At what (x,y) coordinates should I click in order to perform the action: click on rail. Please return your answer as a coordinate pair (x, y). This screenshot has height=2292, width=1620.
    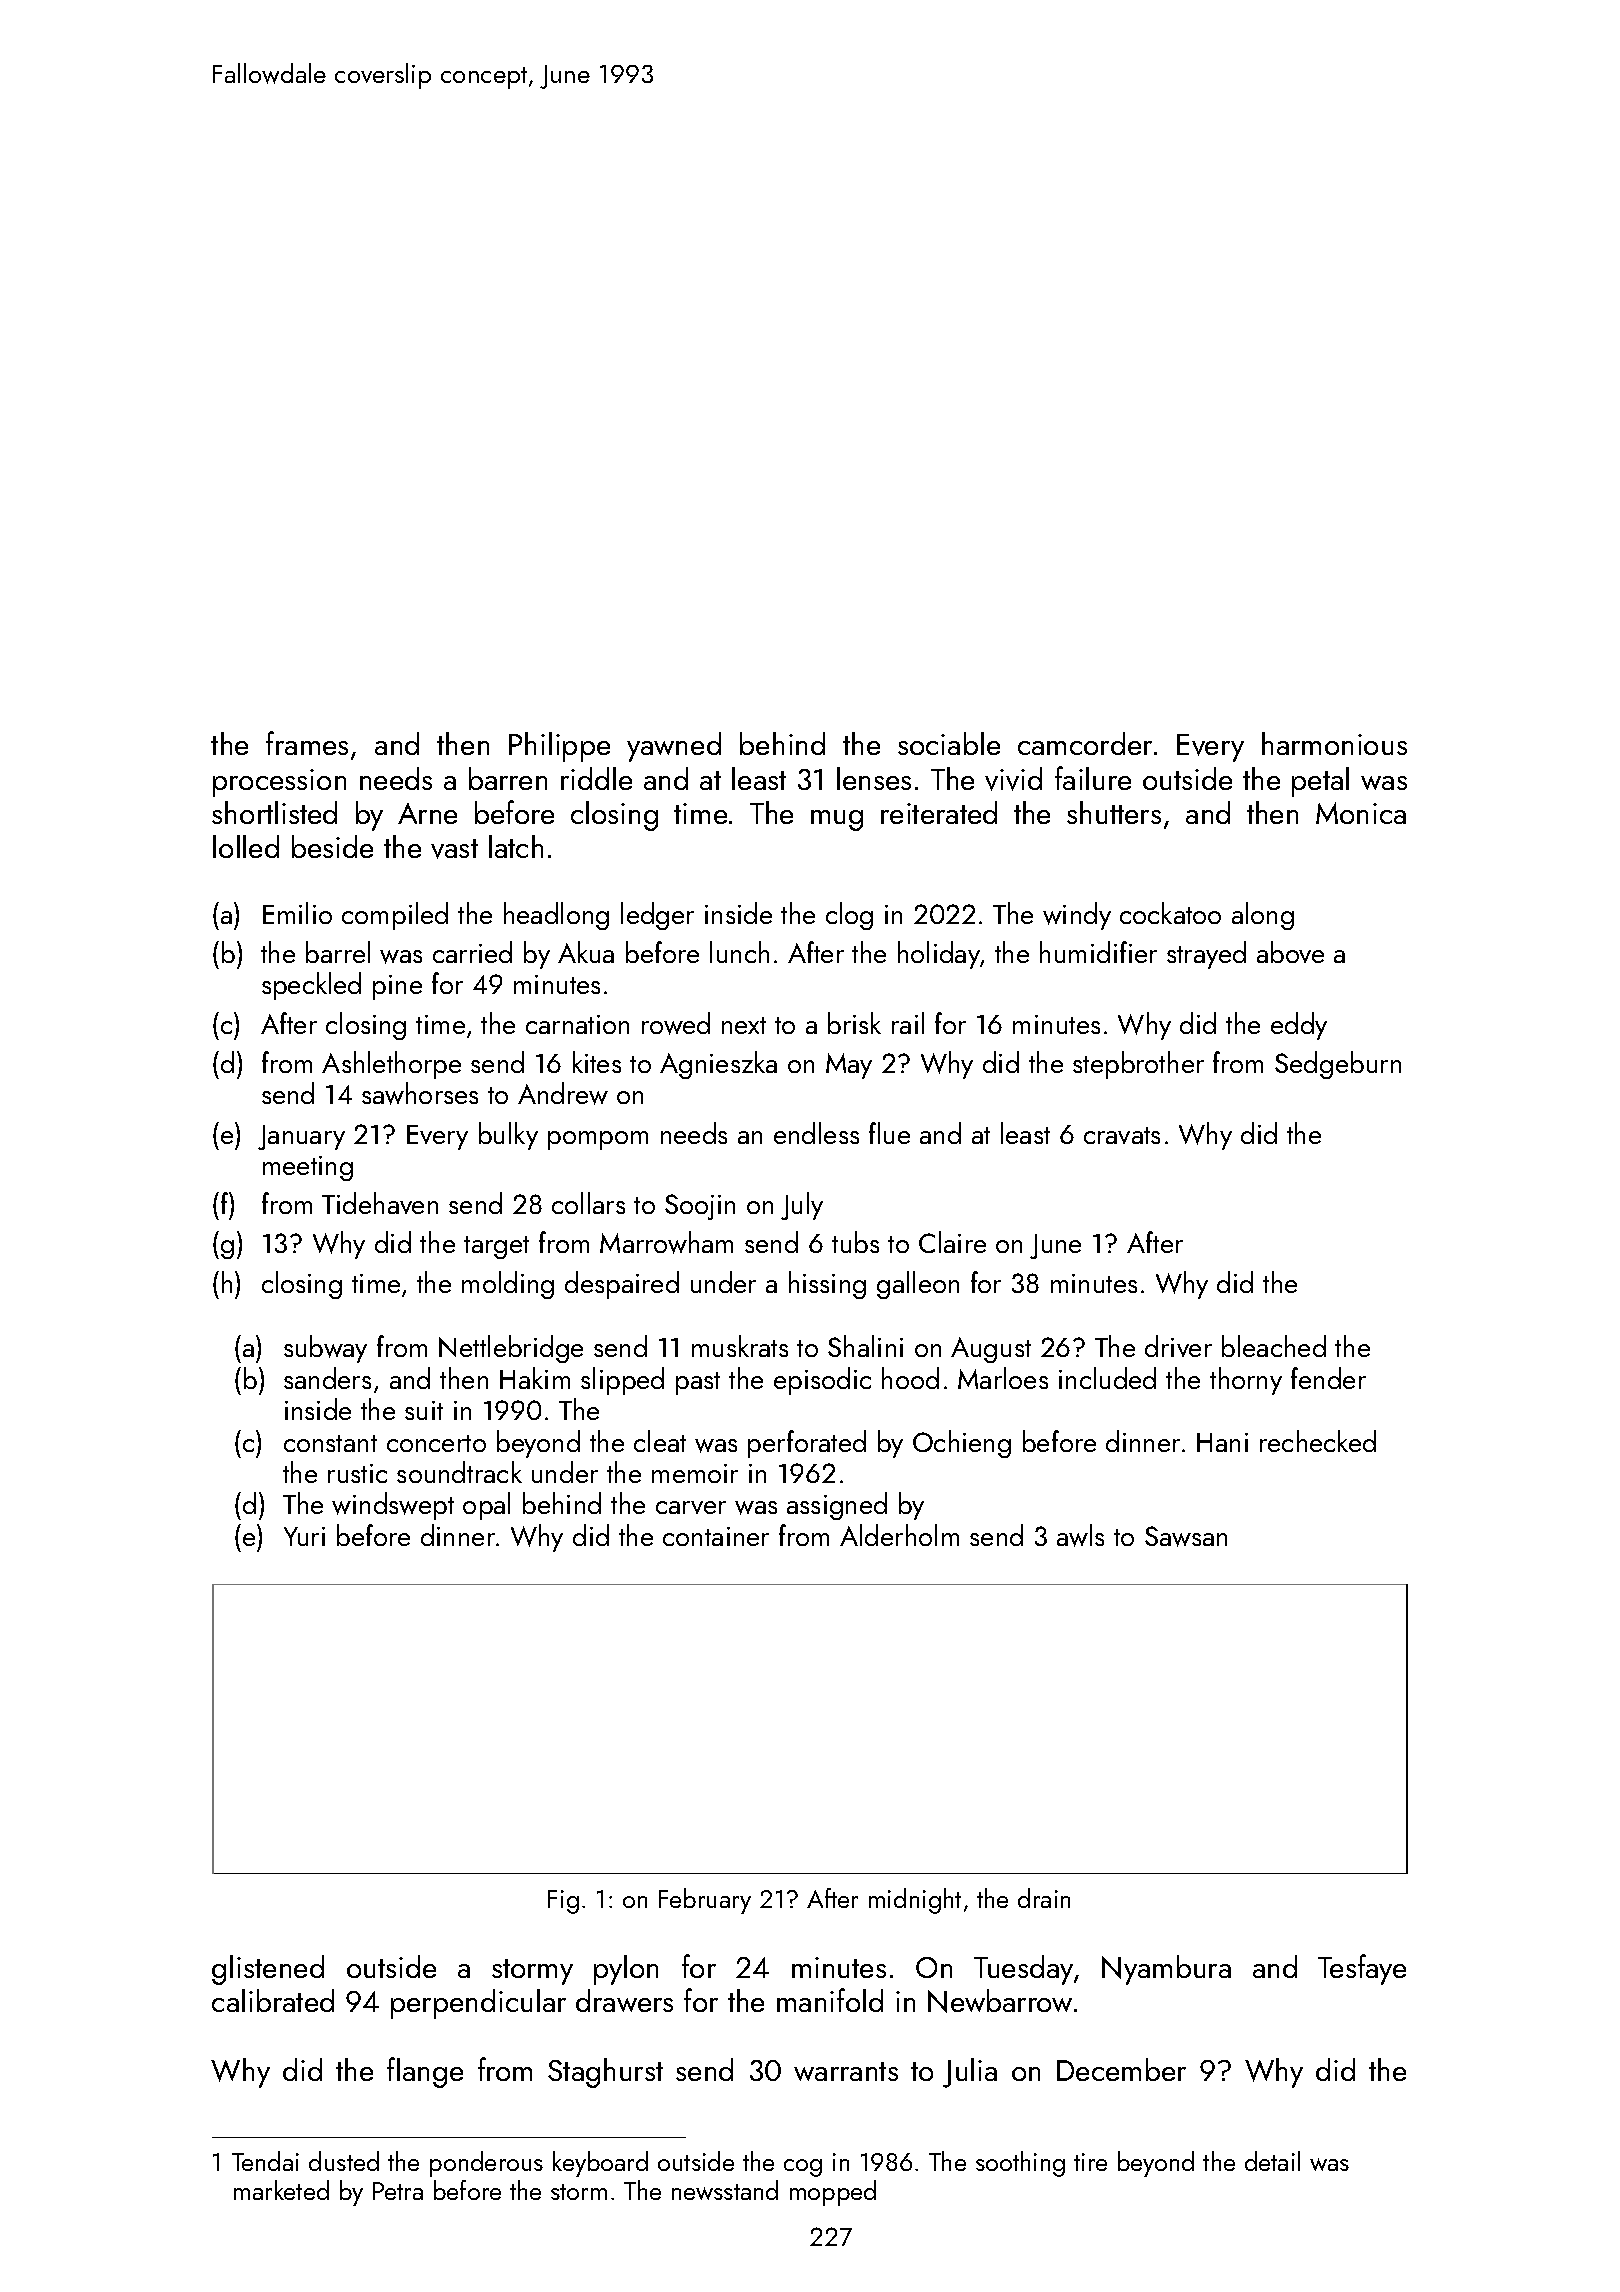
    Looking at the image, I should click on (908, 1023).
